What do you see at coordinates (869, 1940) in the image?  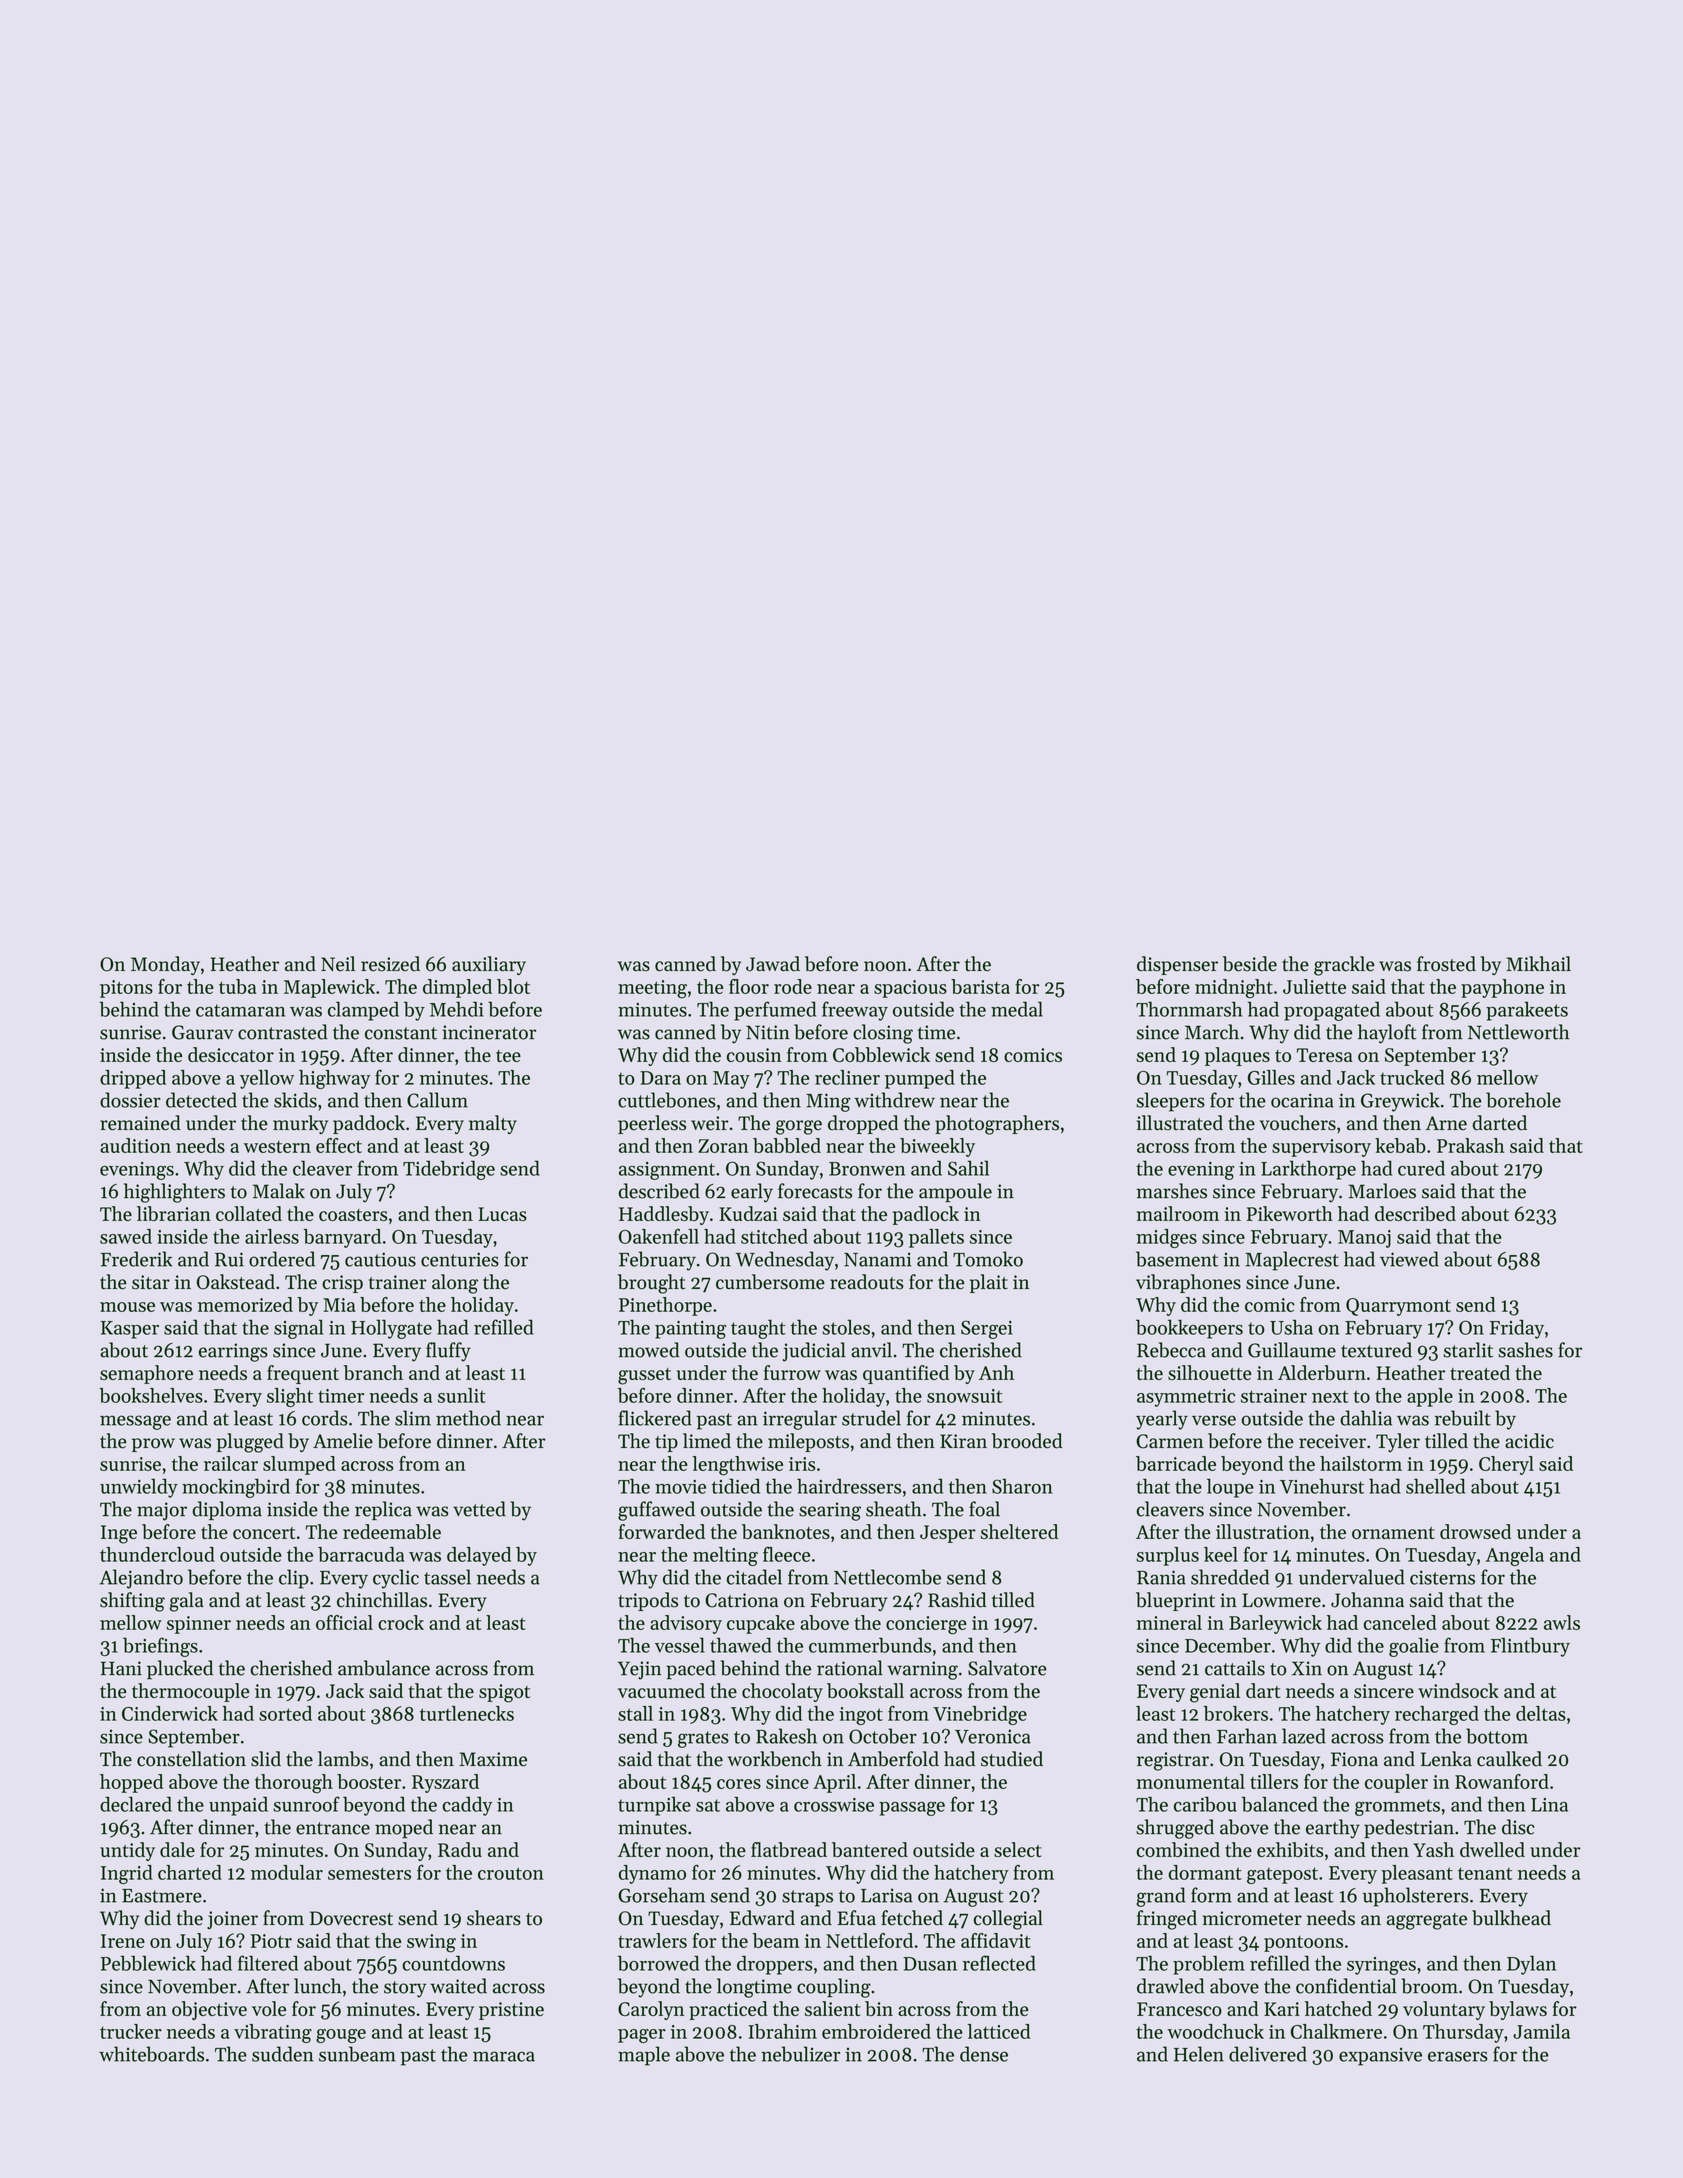 I see `Nettleford` at bounding box center [869, 1940].
